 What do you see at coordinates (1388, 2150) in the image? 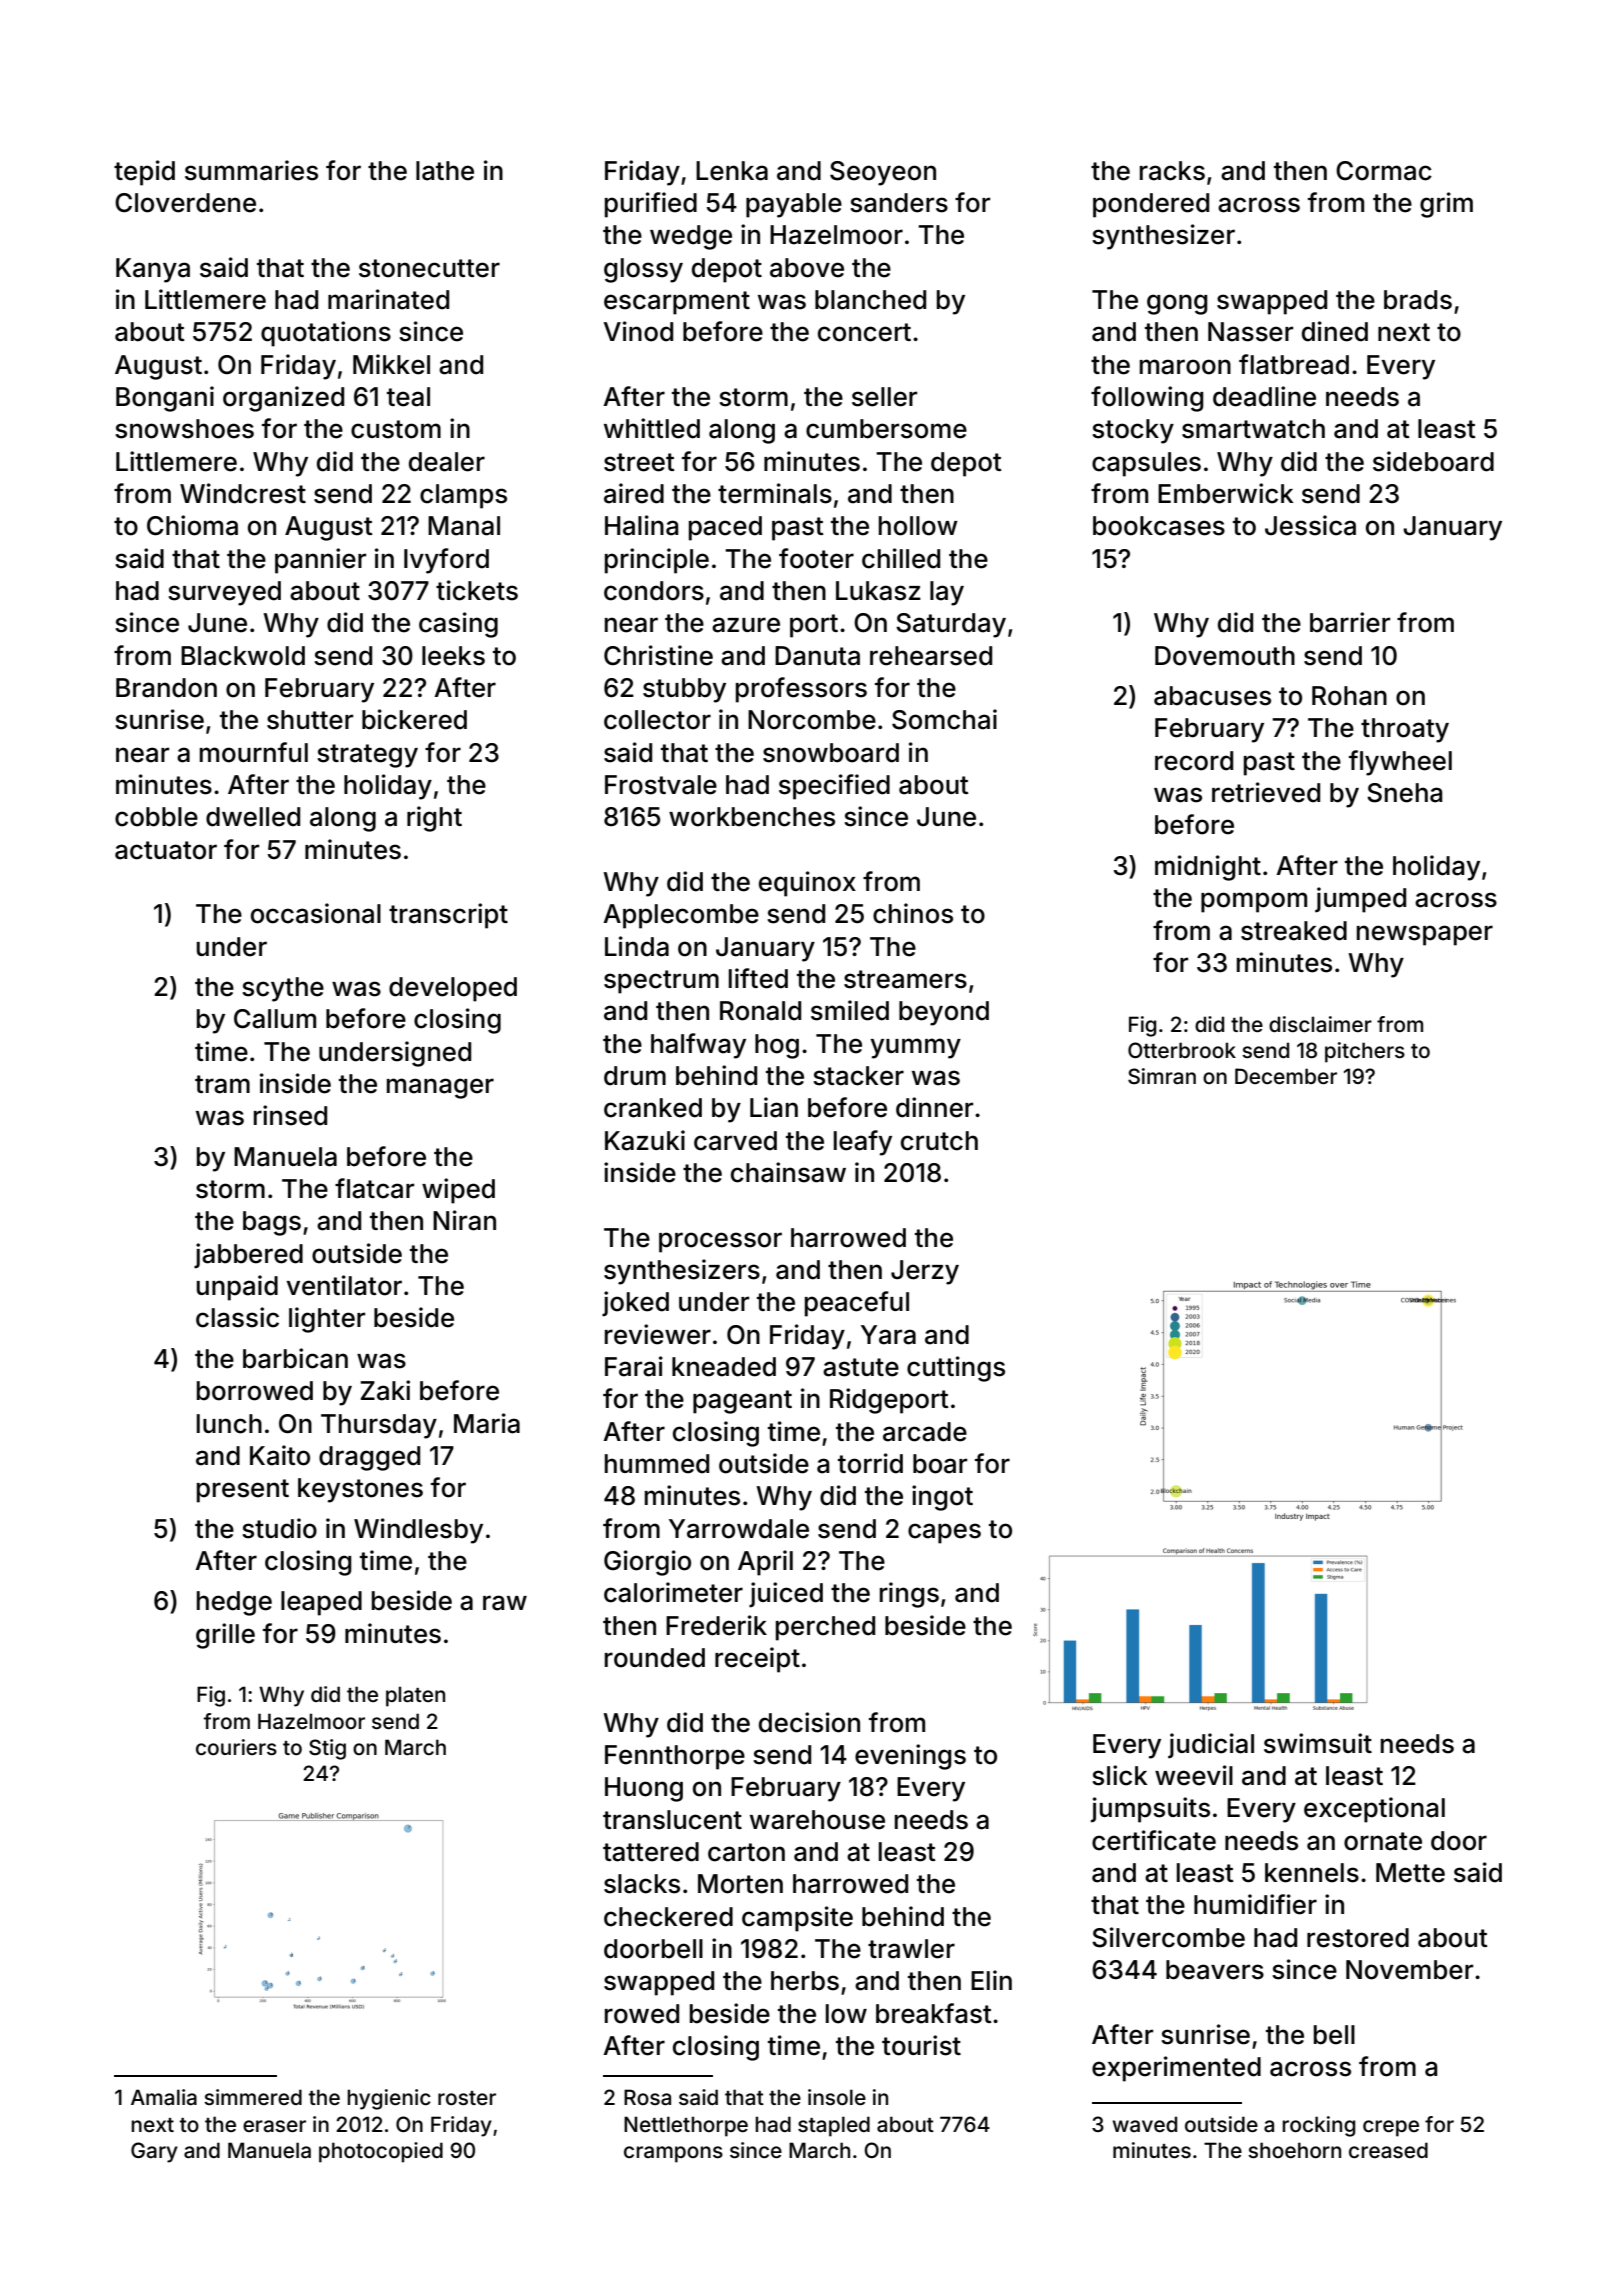
I see `creased` at bounding box center [1388, 2150].
